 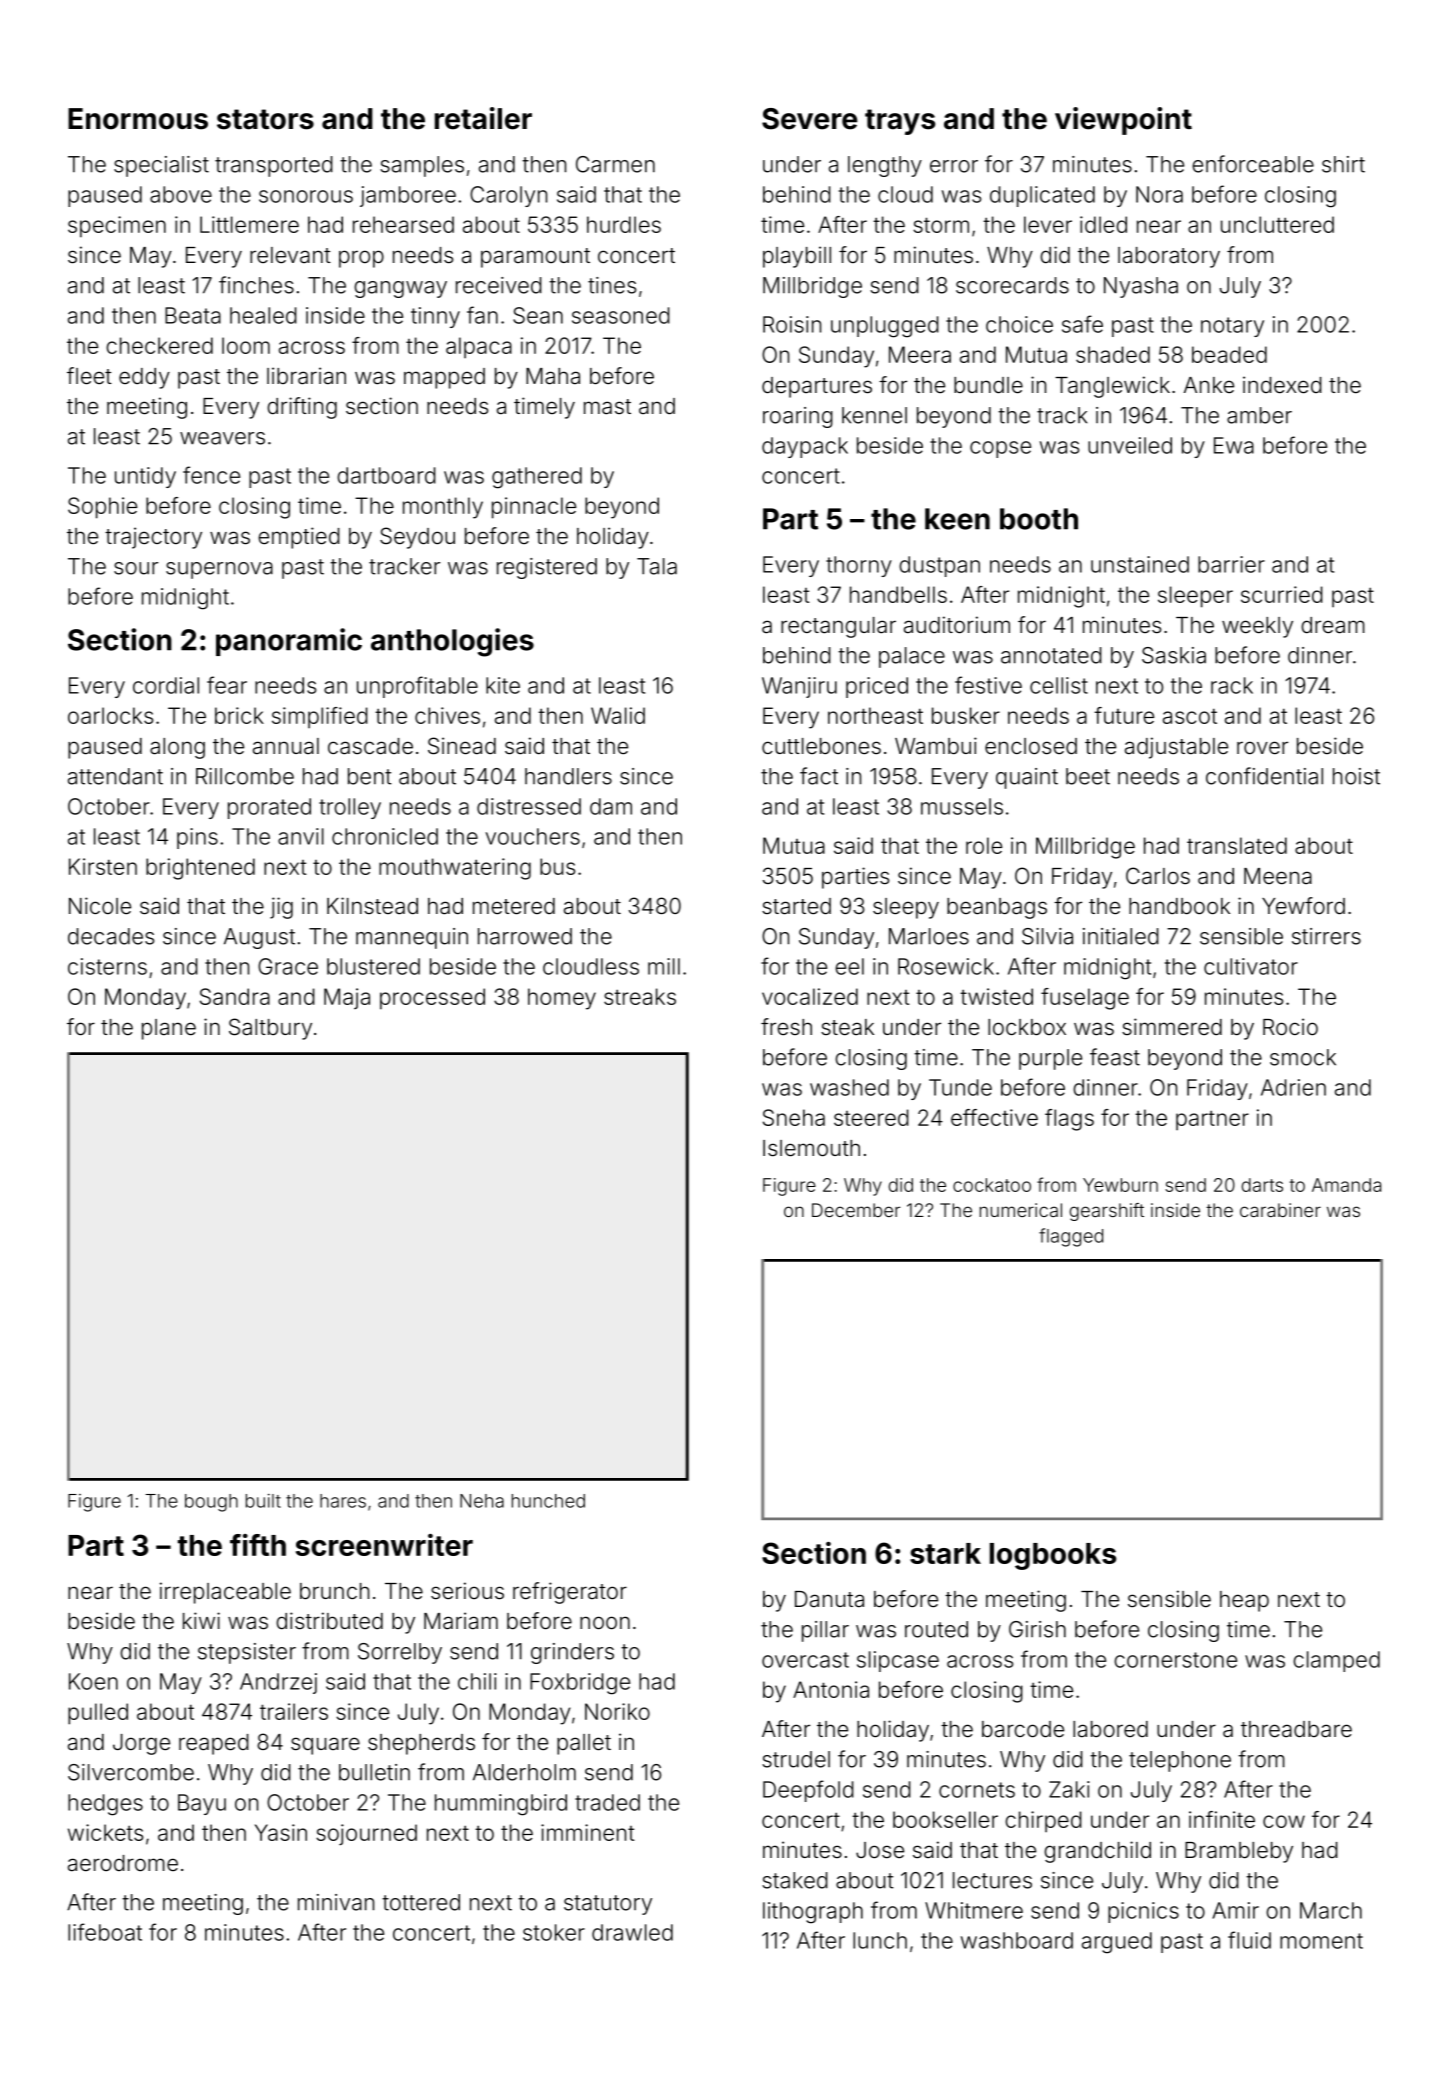 What do you see at coordinates (795, 1880) in the screenshot?
I see `staked` at bounding box center [795, 1880].
